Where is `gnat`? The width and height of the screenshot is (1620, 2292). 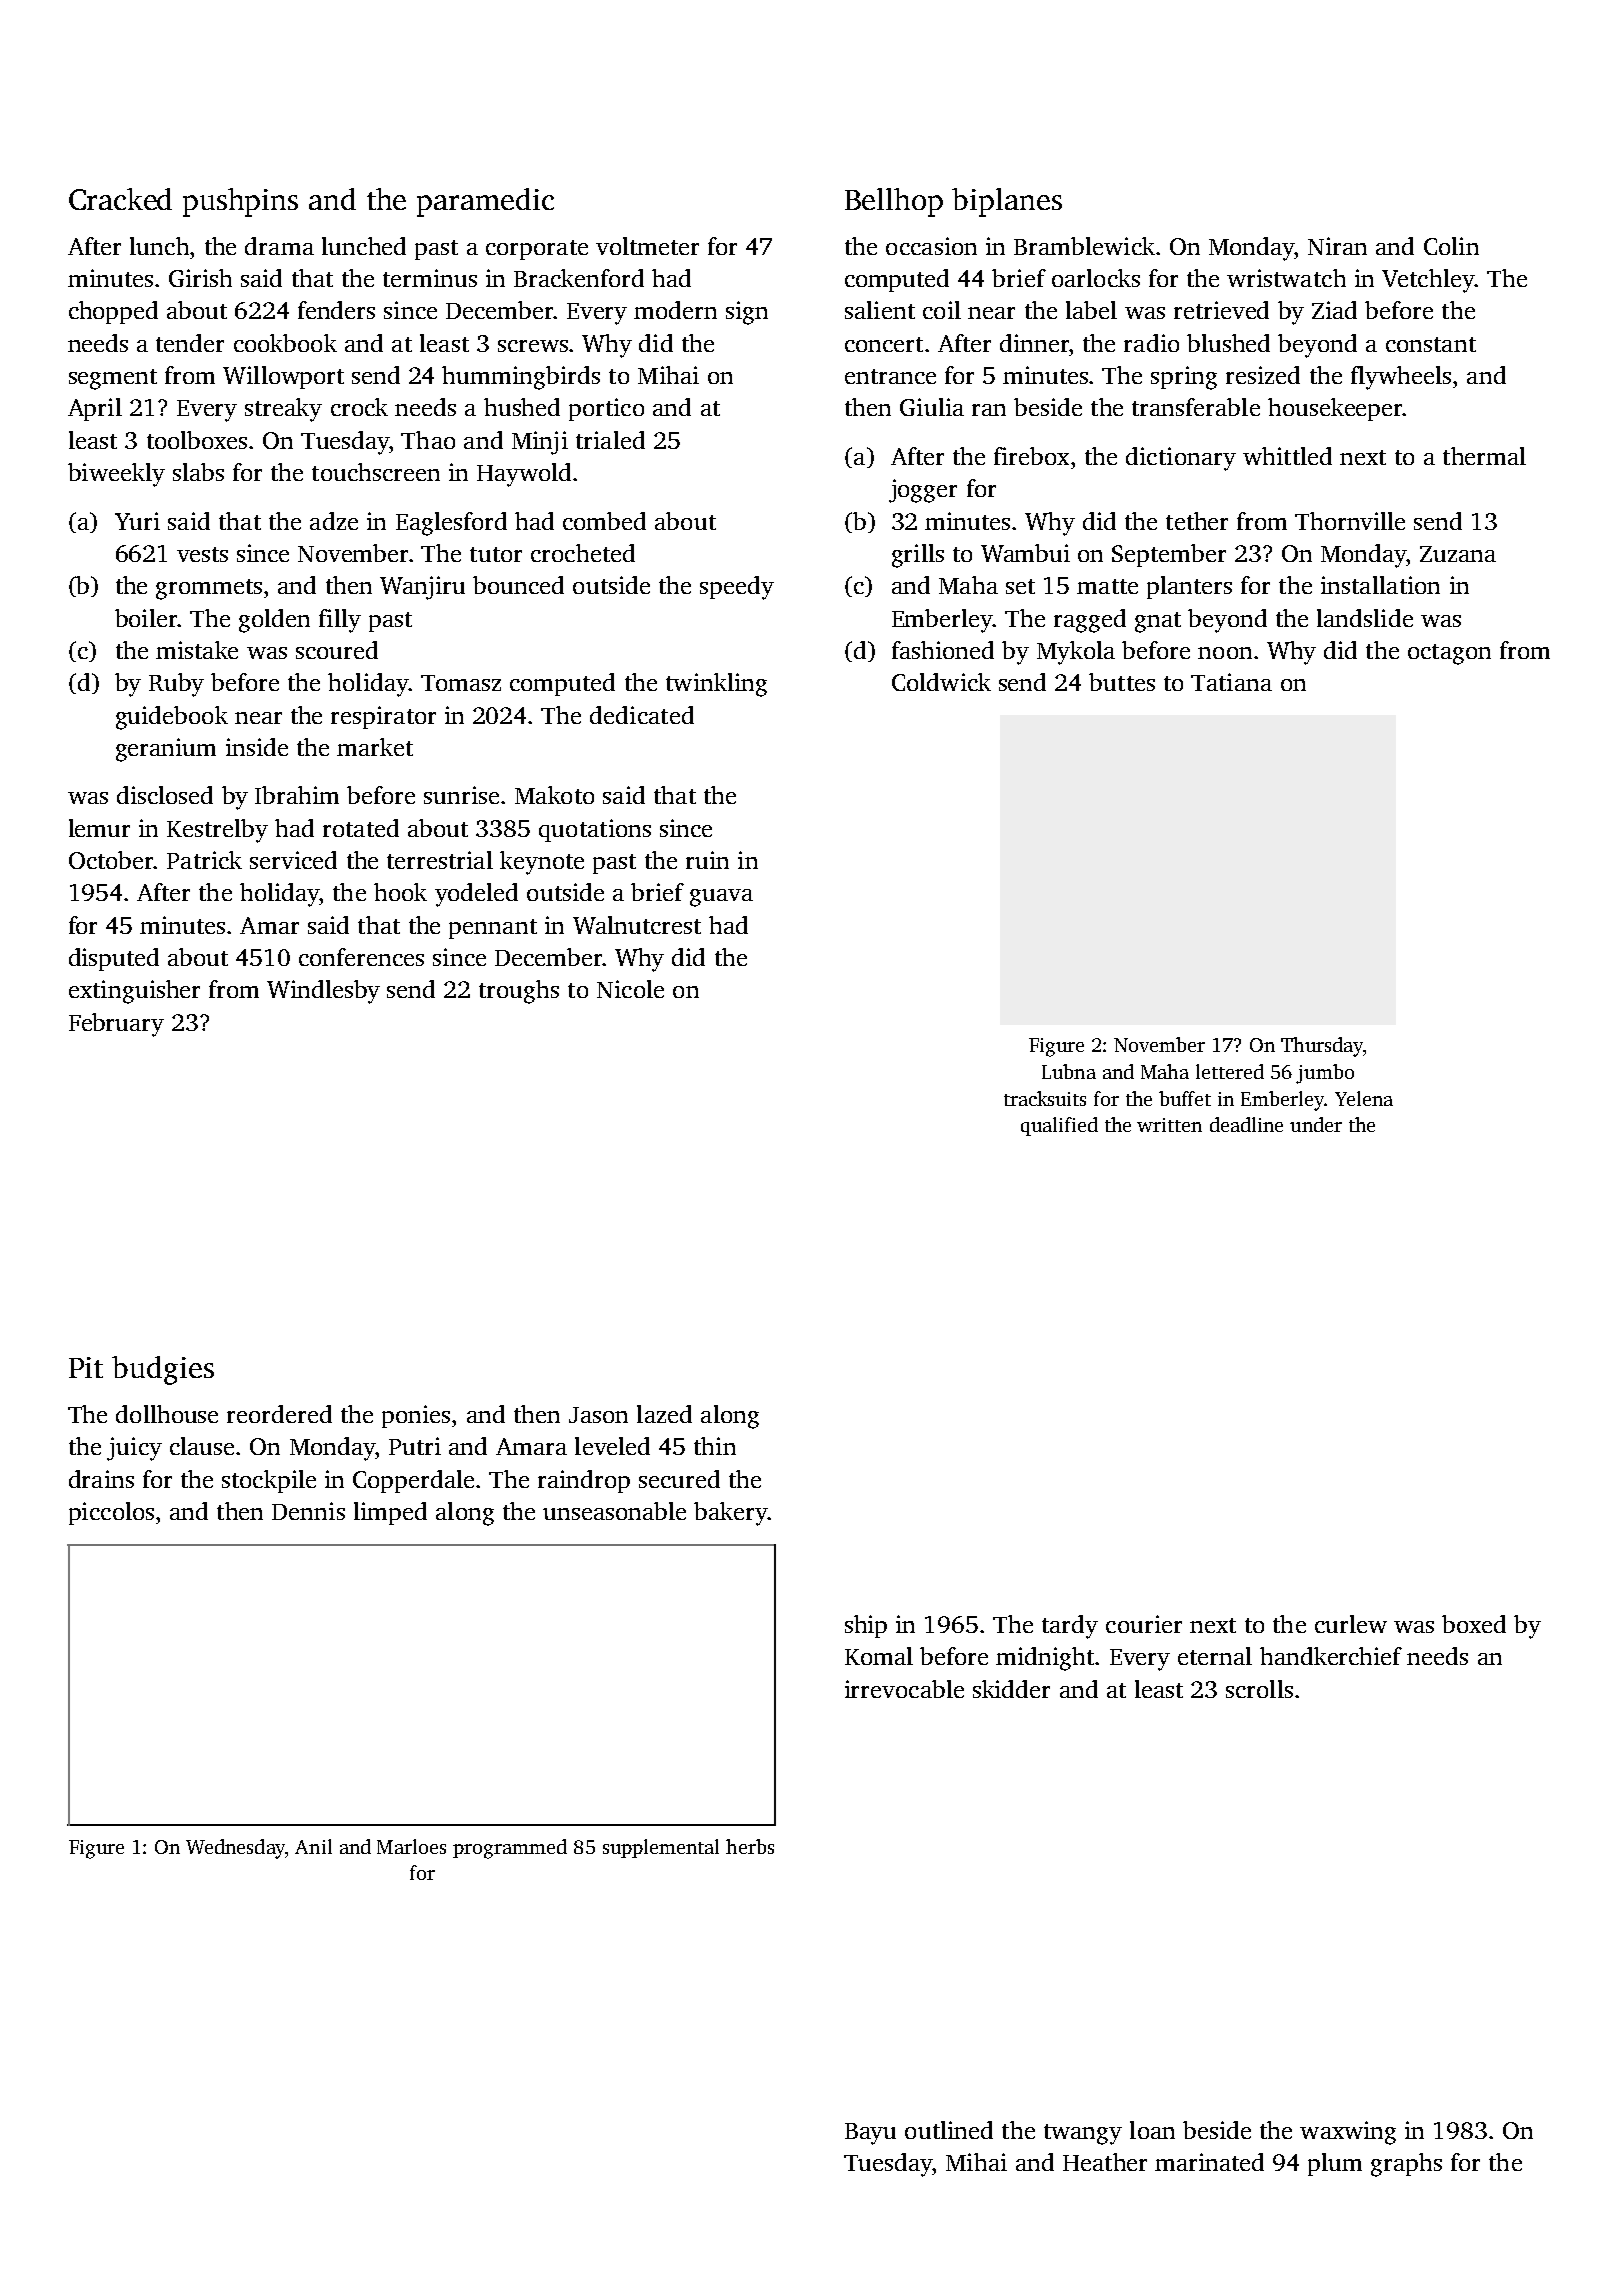
gnat is located at coordinates (1158, 622).
